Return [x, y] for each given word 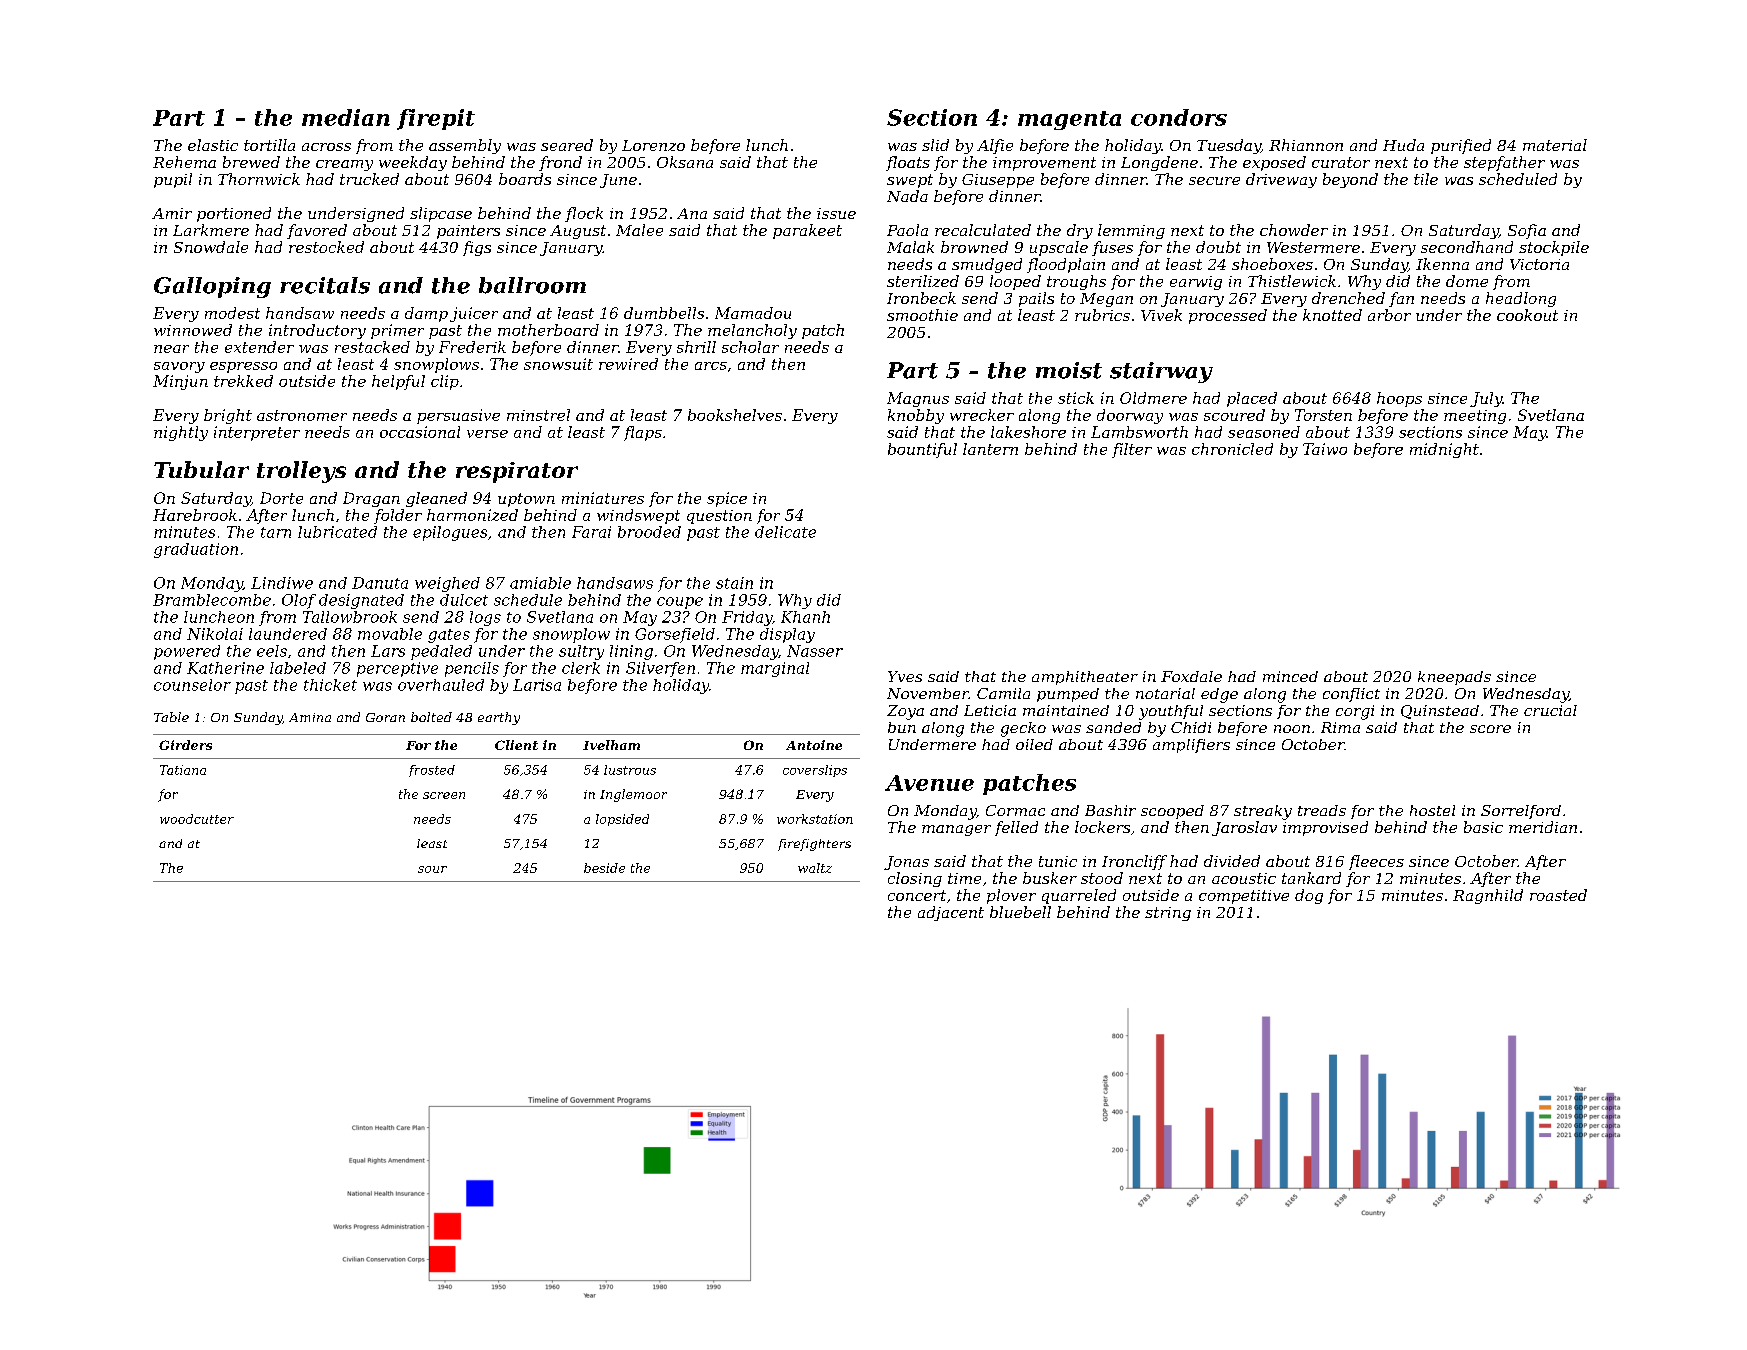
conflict [1351, 695]
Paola [907, 230]
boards [525, 179]
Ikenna [1442, 264]
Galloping [212, 287]
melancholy [752, 331]
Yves [905, 676]
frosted [432, 771]
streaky [1263, 812]
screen [444, 795]
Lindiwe [282, 583]
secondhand [1467, 247]
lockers [1102, 827]
